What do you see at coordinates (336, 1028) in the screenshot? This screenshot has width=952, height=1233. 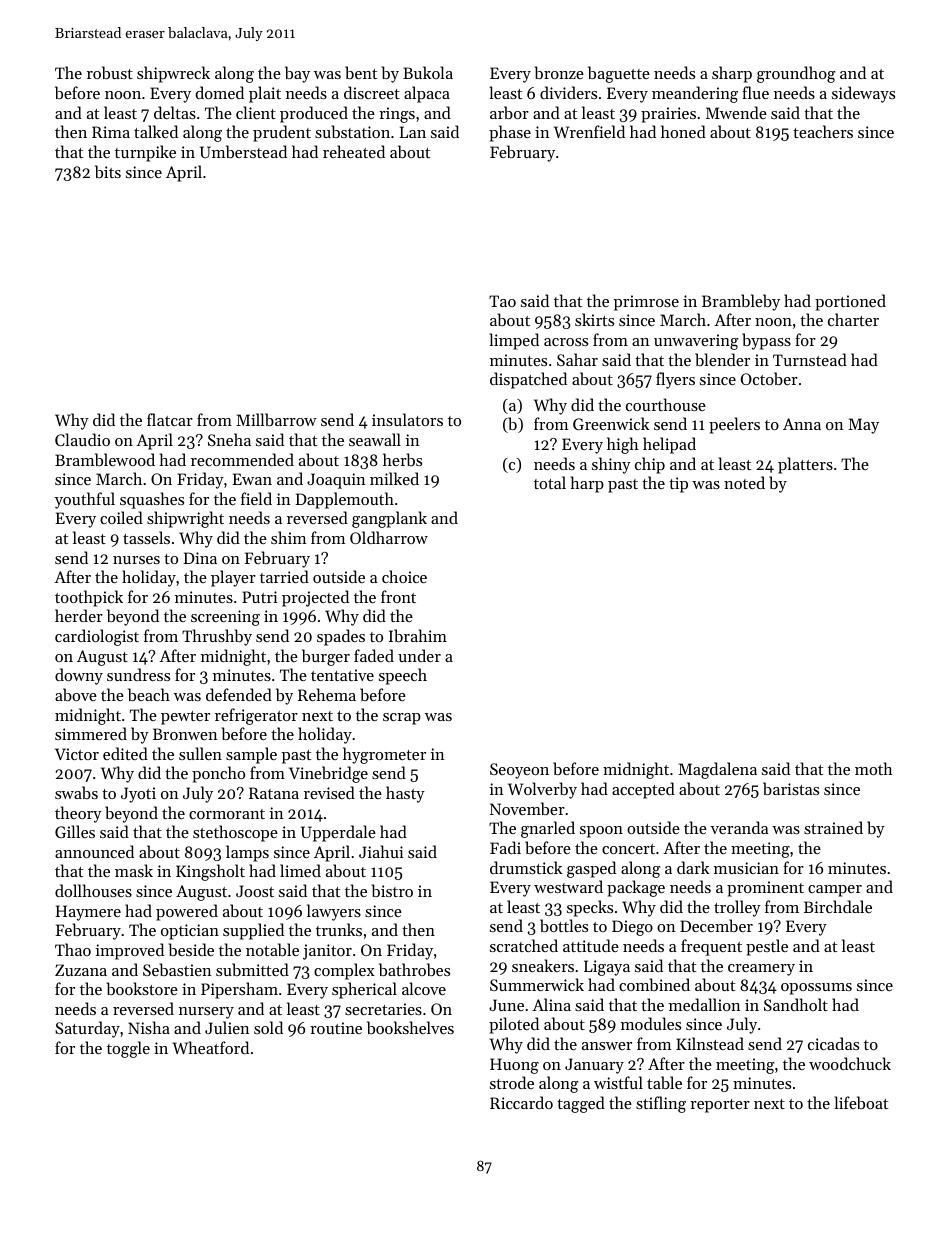 I see `routine` at bounding box center [336, 1028].
